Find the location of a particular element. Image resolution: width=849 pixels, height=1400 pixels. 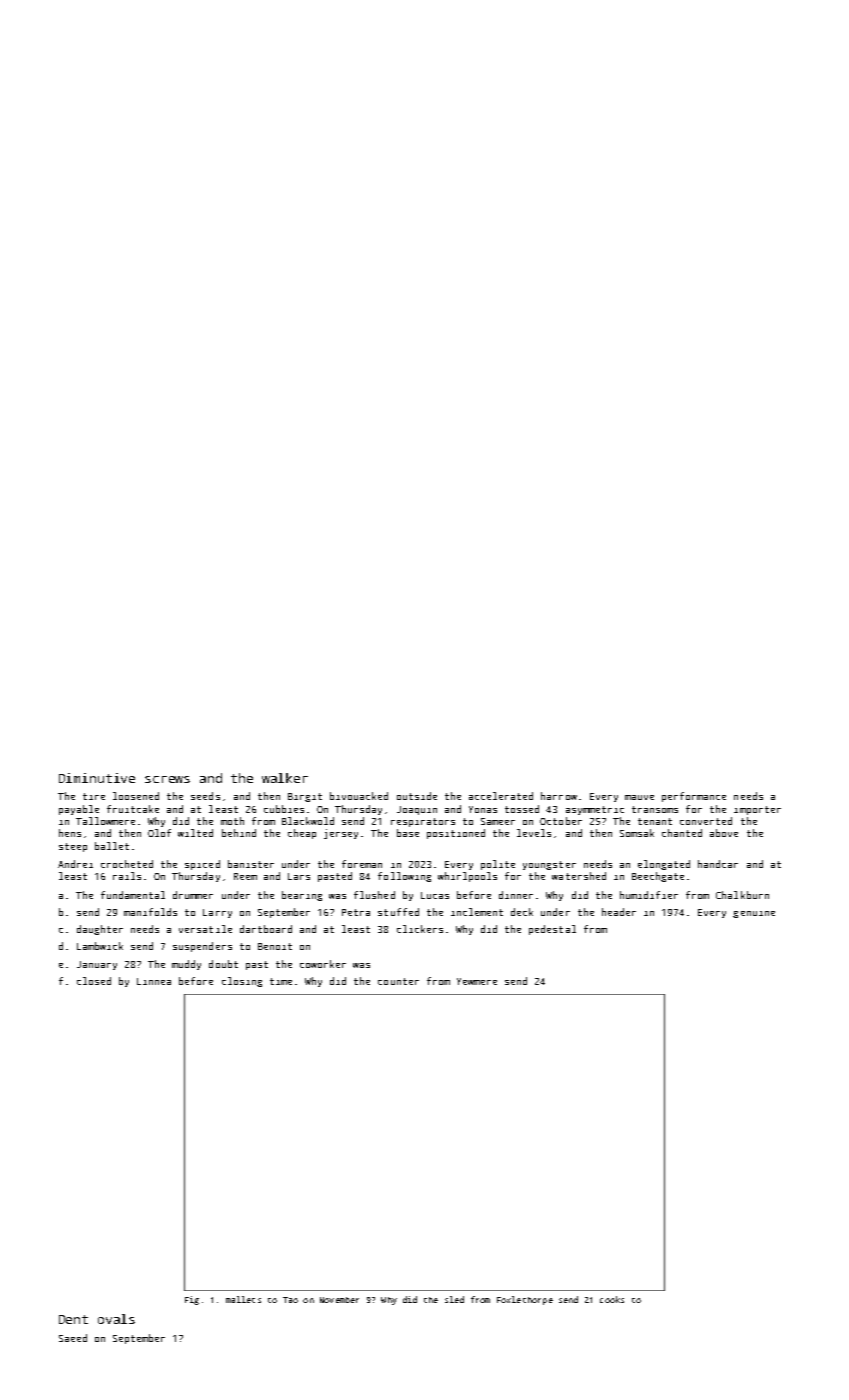

Tao is located at coordinates (290, 1300).
